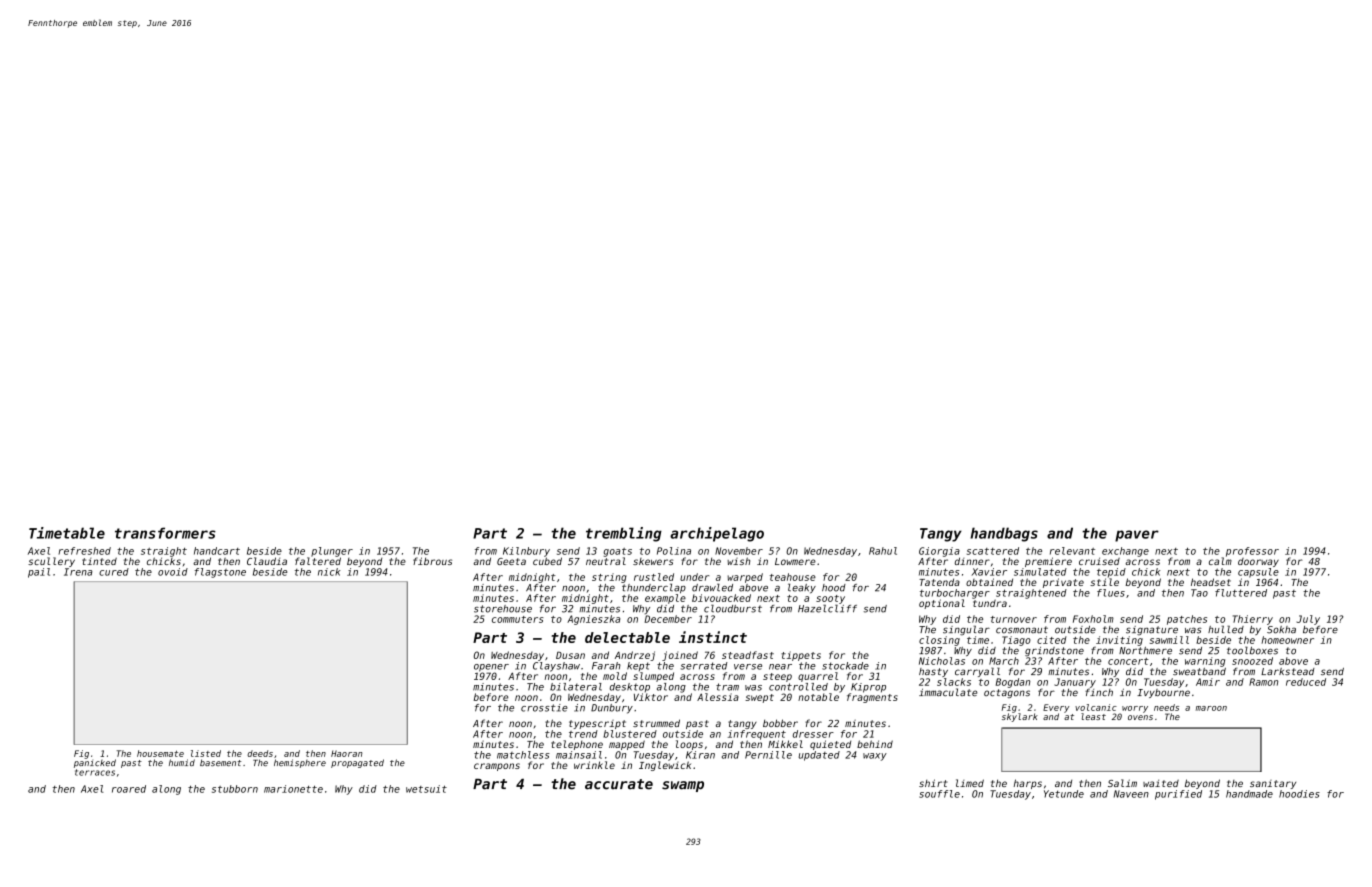 The image size is (1372, 887). Describe the element at coordinates (713, 637) in the page. I see `instinct` at that location.
